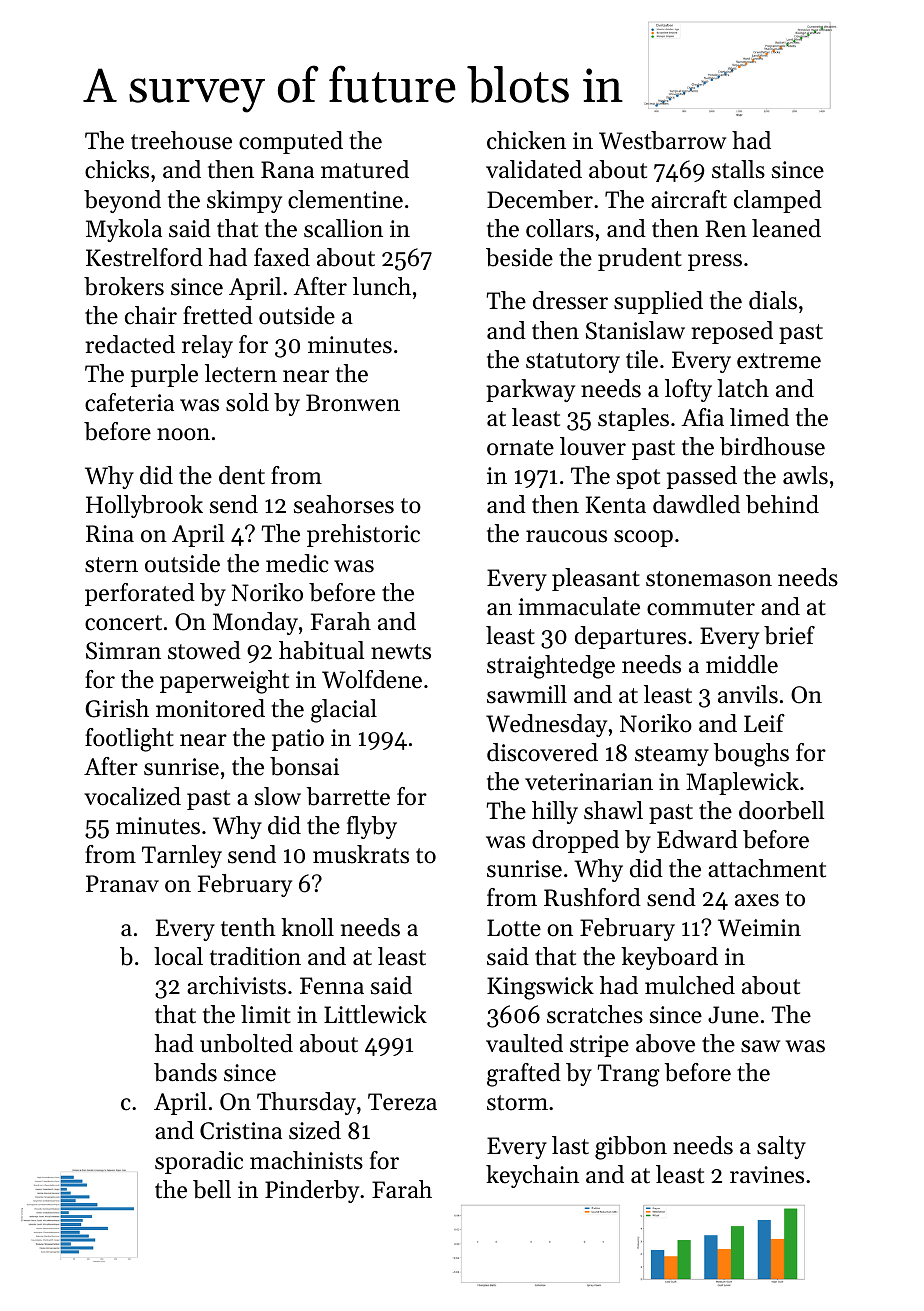 Image resolution: width=924 pixels, height=1311 pixels. Describe the element at coordinates (781, 1147) in the document. I see `salty` at that location.
